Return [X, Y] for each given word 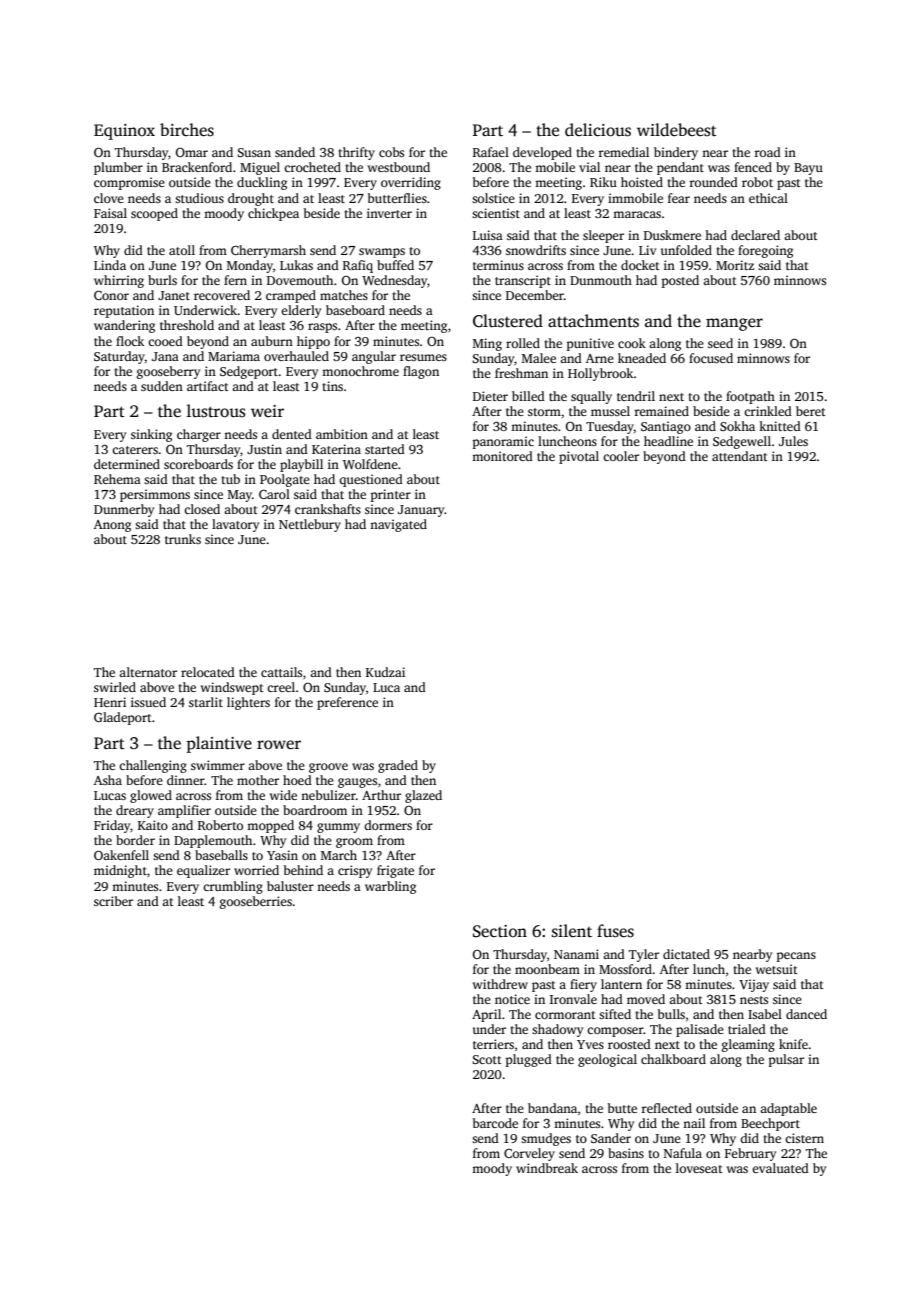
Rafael [491, 152]
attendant [740, 456]
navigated [398, 525]
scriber [113, 901]
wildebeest [677, 130]
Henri [110, 702]
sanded [295, 152]
